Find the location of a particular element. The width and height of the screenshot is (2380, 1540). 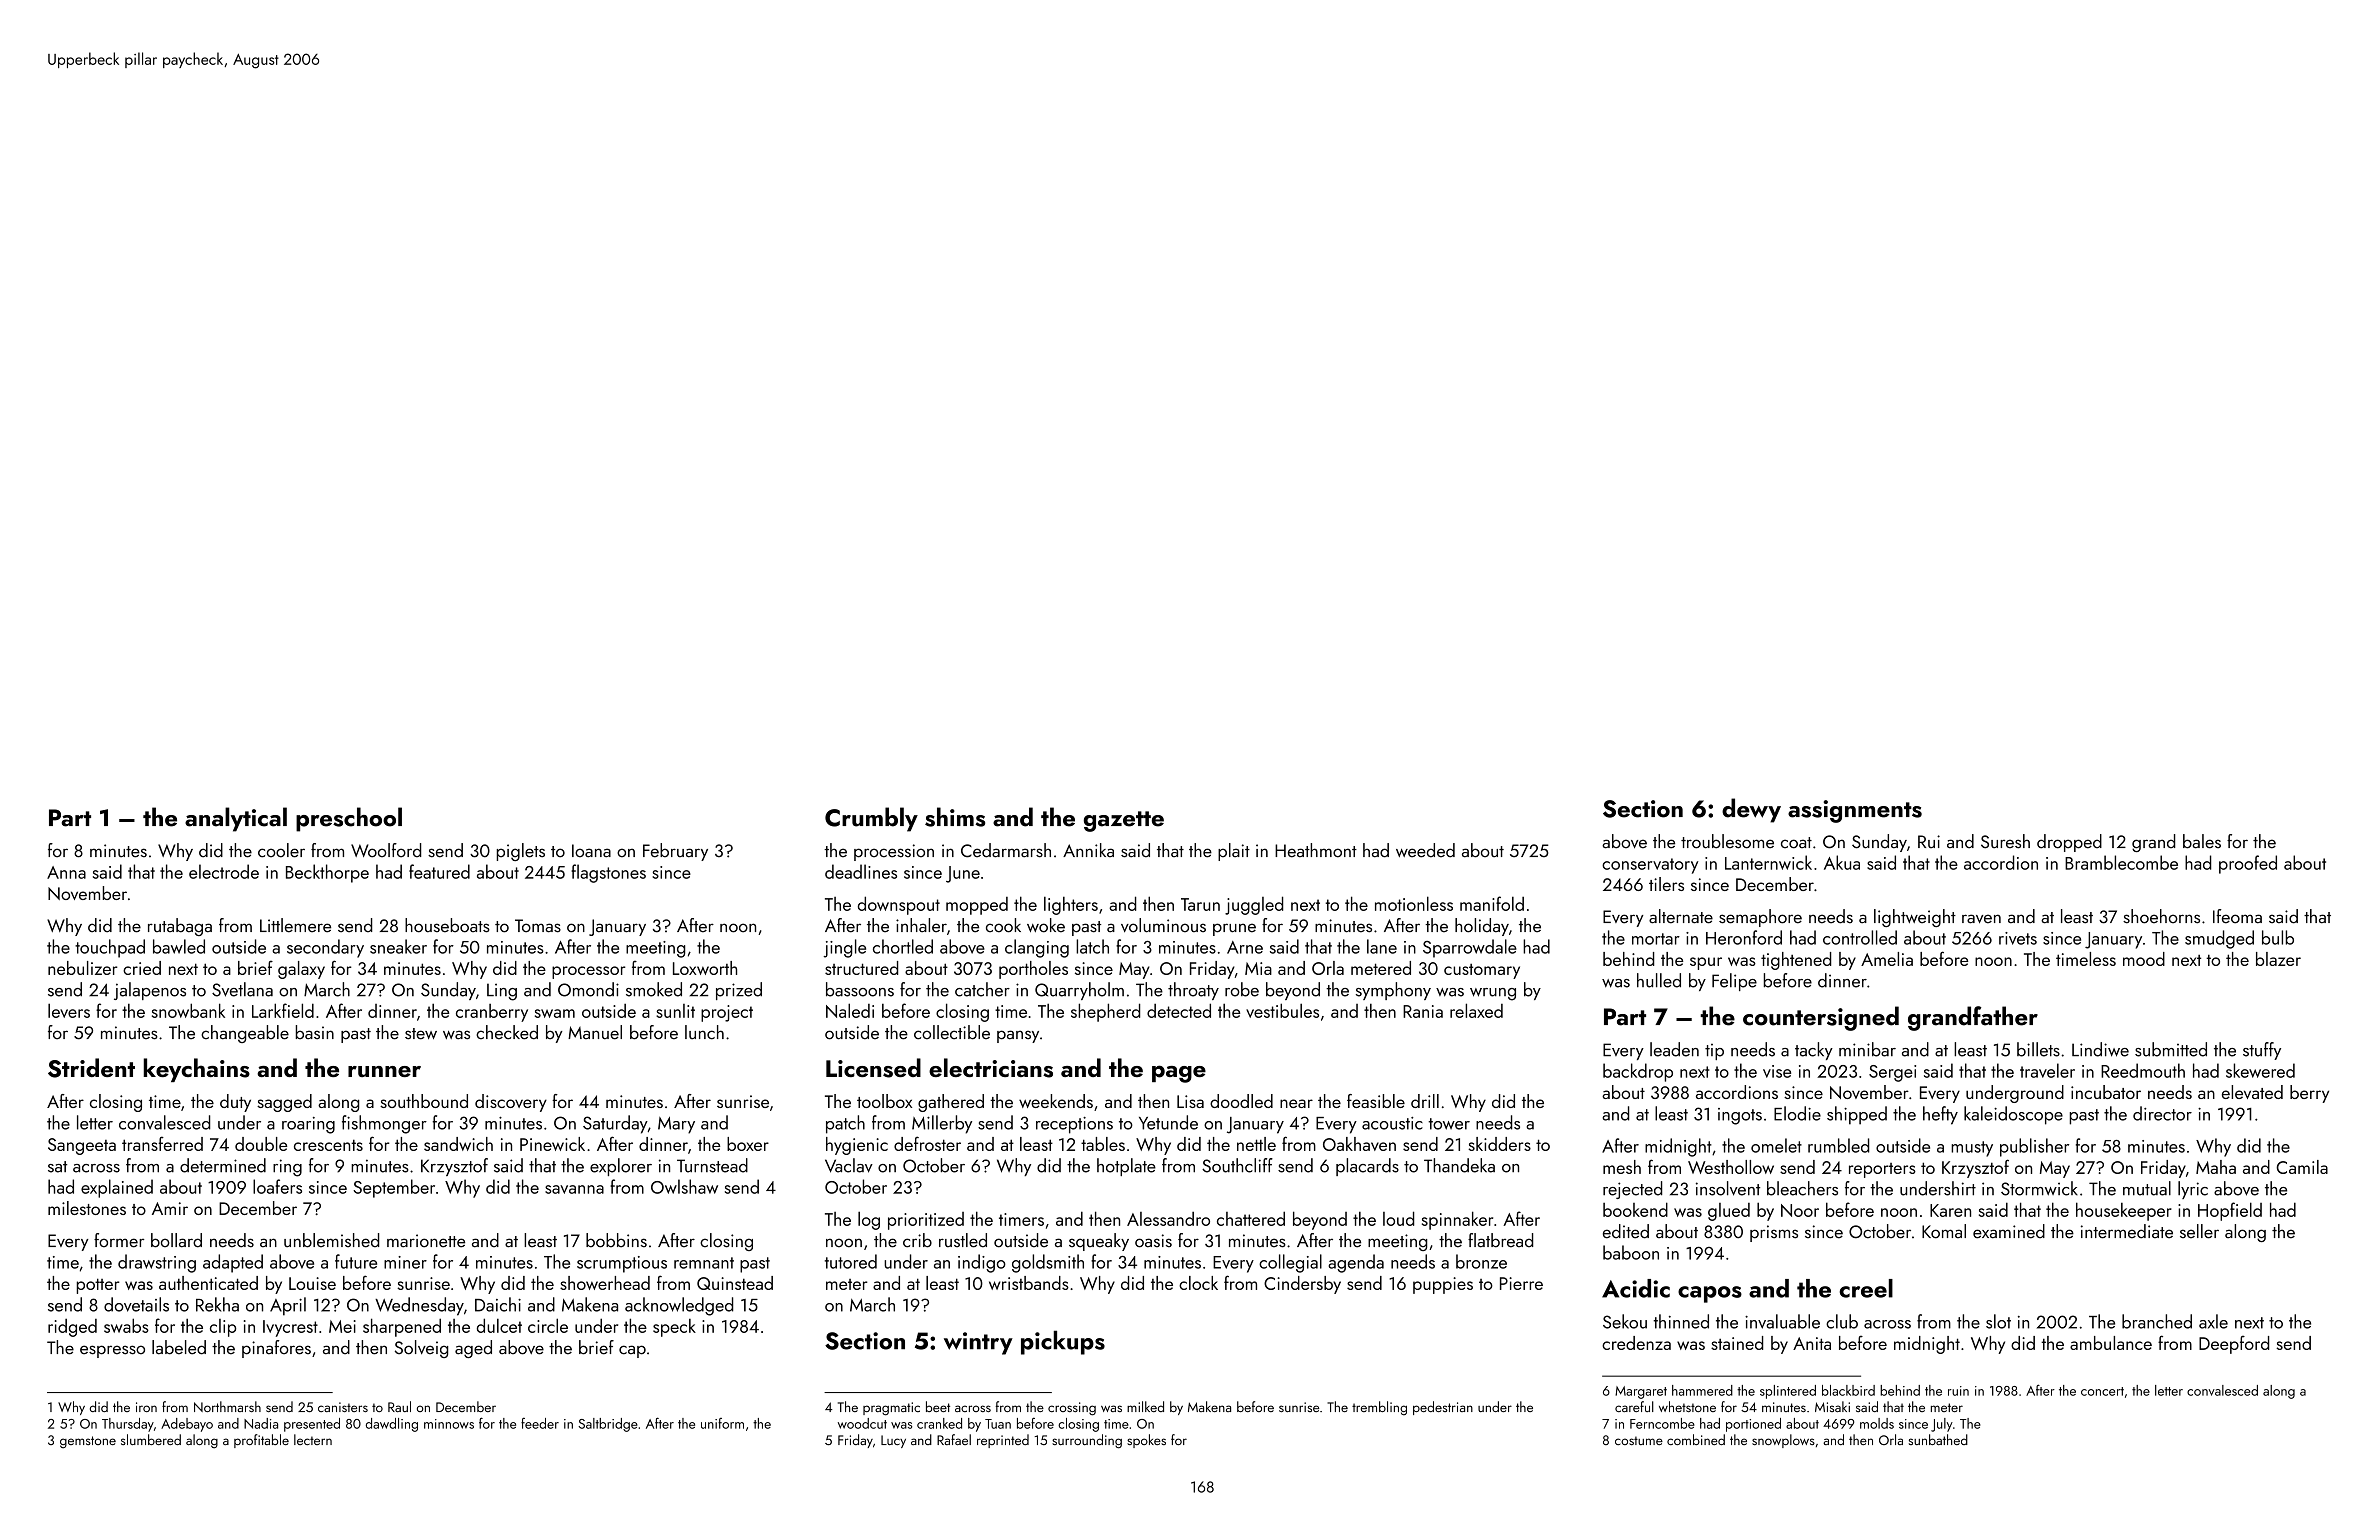

feeder is located at coordinates (540, 1423).
